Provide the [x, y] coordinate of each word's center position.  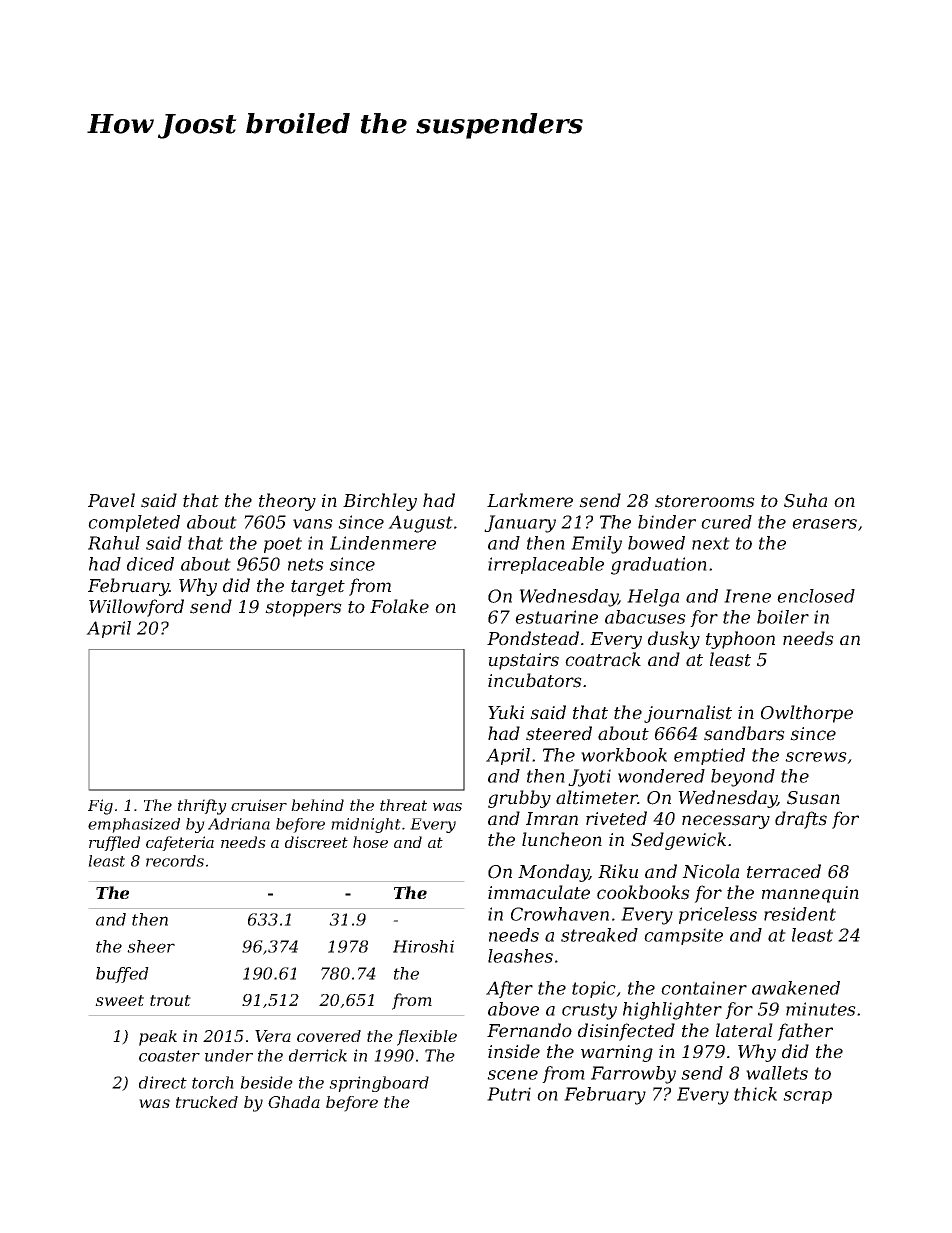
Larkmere [530, 500]
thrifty [202, 807]
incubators [535, 680]
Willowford [136, 608]
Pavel [111, 500]
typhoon [740, 640]
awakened [796, 988]
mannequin [810, 894]
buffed [122, 975]
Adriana [239, 824]
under [229, 1055]
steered [559, 733]
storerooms [705, 501]
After [509, 989]
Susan [813, 798]
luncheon [562, 839]
